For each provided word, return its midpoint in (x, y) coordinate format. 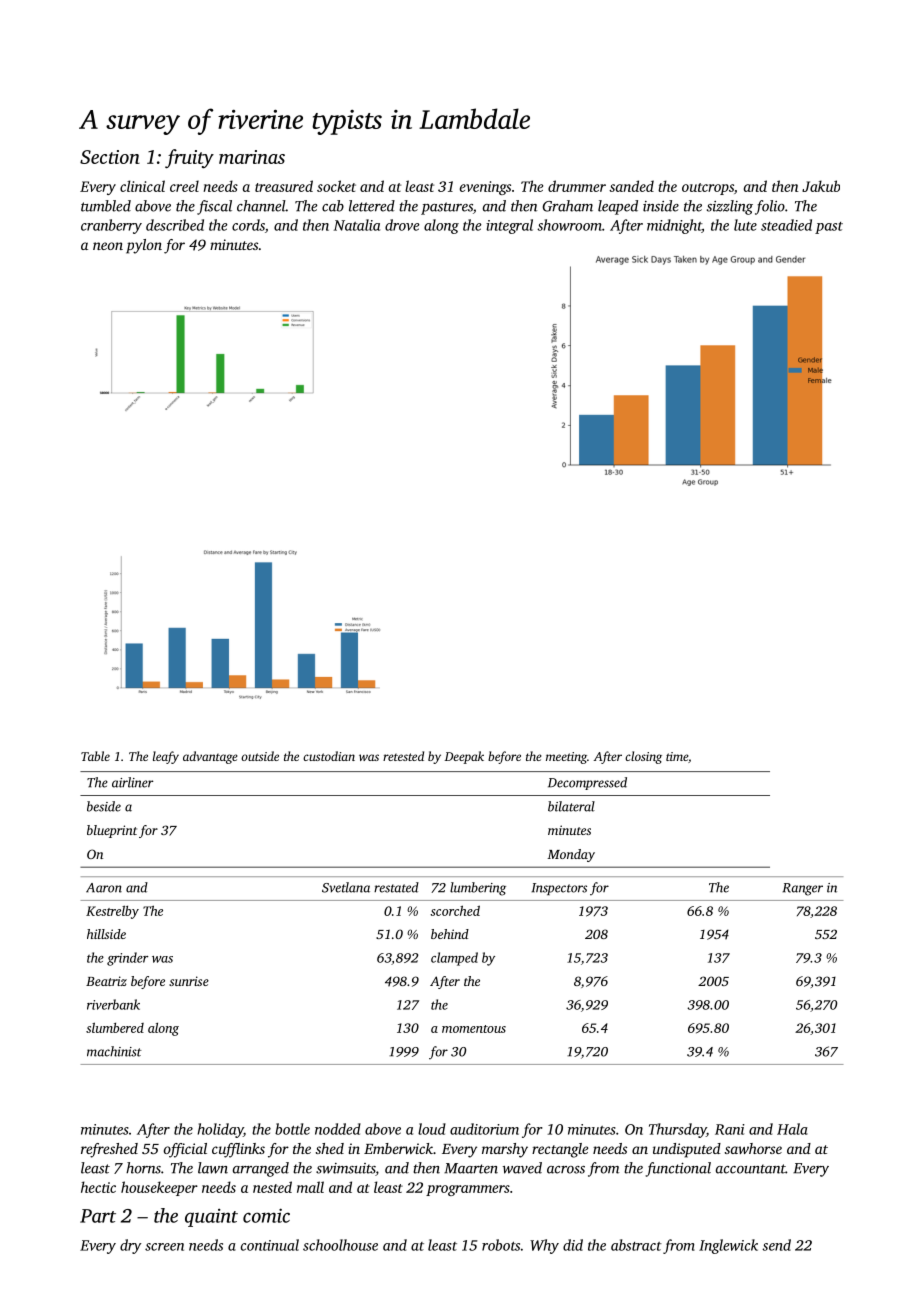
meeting (566, 758)
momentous (474, 1029)
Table (95, 756)
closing (643, 757)
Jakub (821, 186)
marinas (252, 157)
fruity (189, 159)
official (185, 1150)
